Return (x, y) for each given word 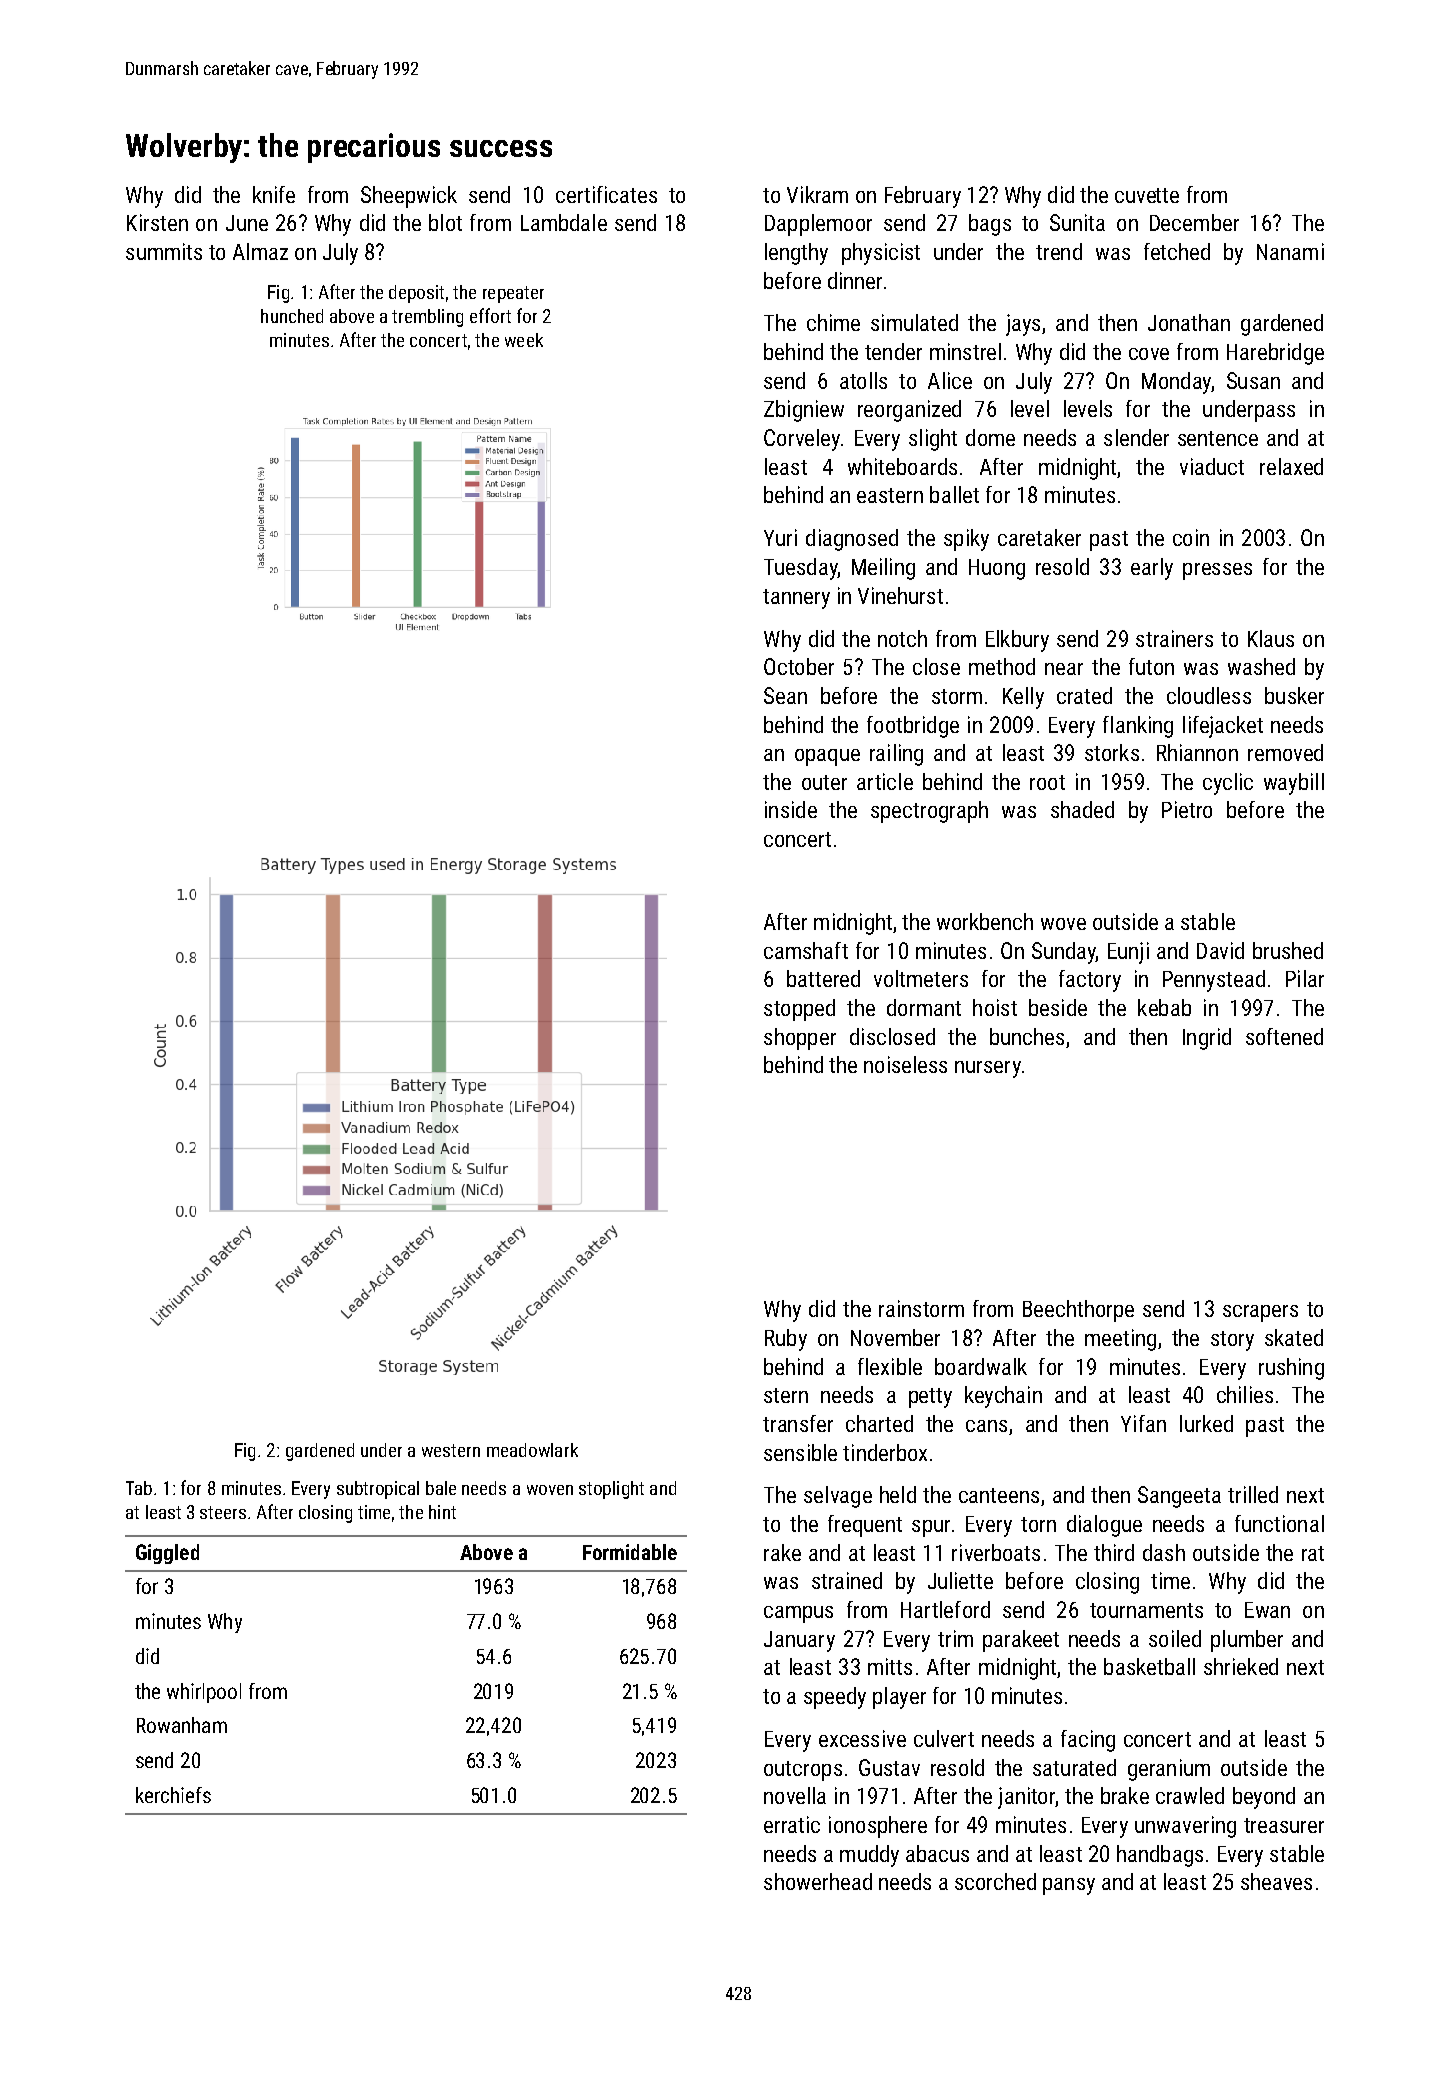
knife (274, 194)
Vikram (817, 194)
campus (798, 1614)
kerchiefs (173, 1795)
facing (1088, 1741)
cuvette (1147, 195)
